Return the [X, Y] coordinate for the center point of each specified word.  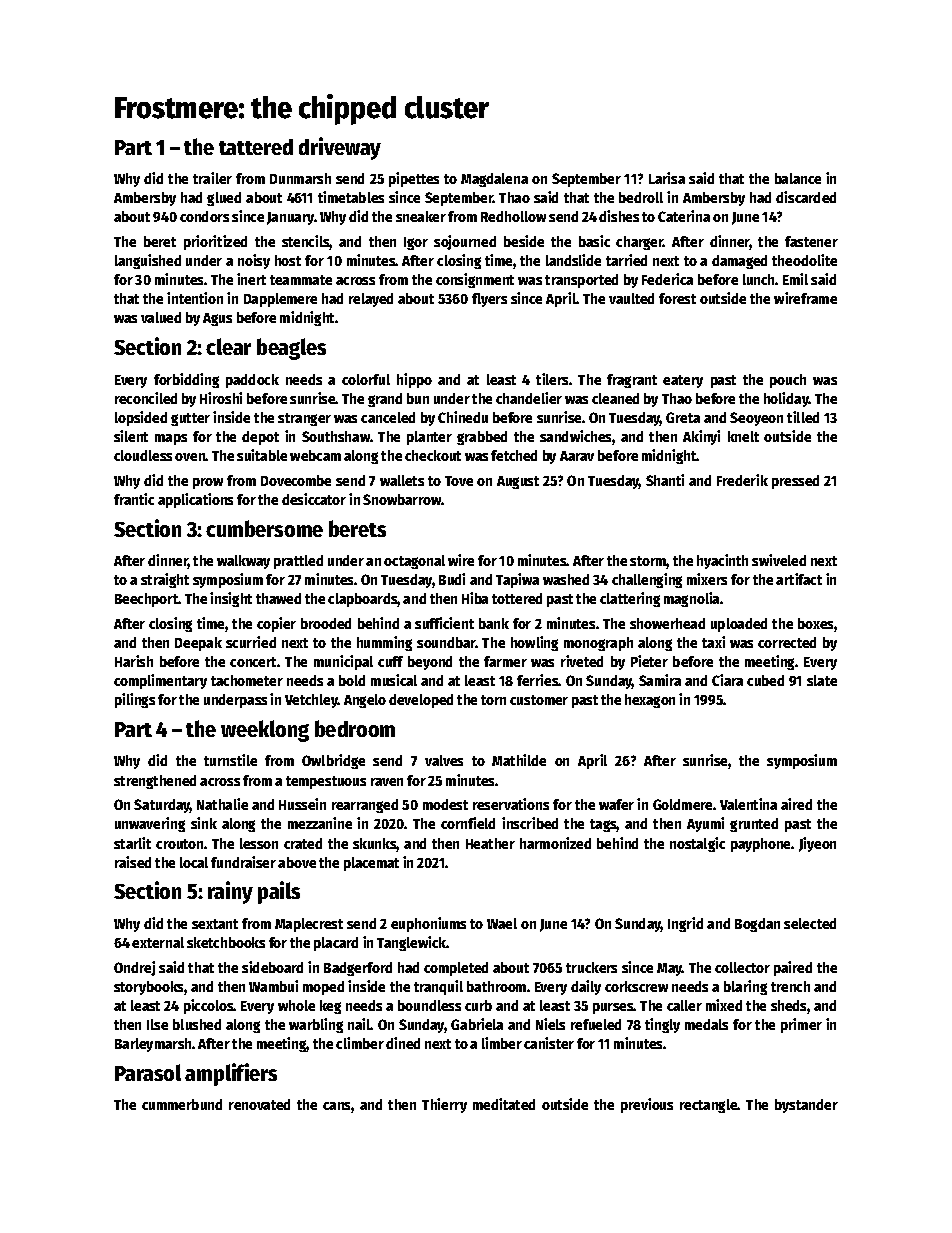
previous [647, 1105]
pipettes [414, 179]
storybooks [149, 988]
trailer [212, 178]
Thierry [444, 1105]
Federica [667, 279]
